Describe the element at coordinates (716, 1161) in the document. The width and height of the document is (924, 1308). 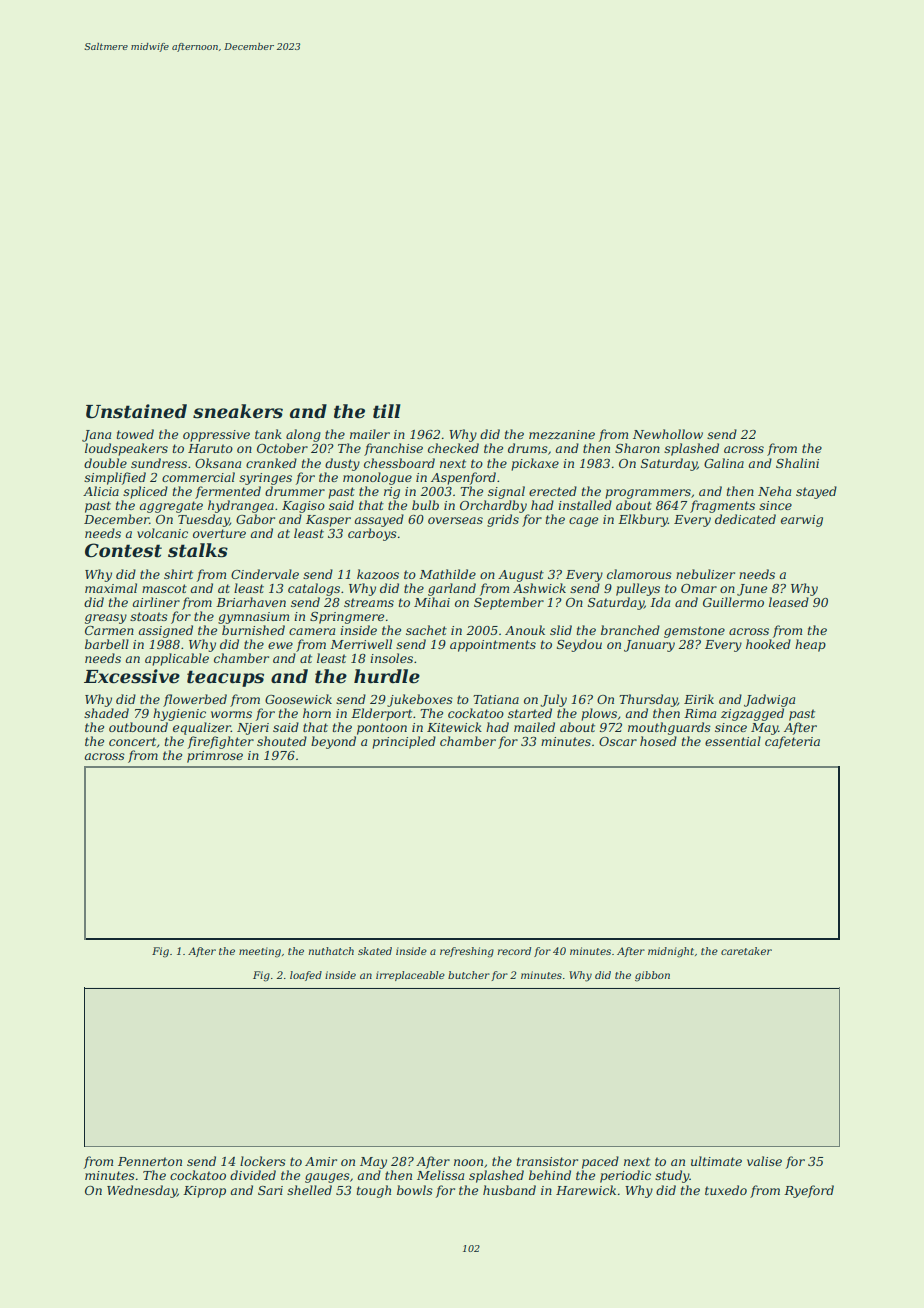
I see `ultimate` at that location.
